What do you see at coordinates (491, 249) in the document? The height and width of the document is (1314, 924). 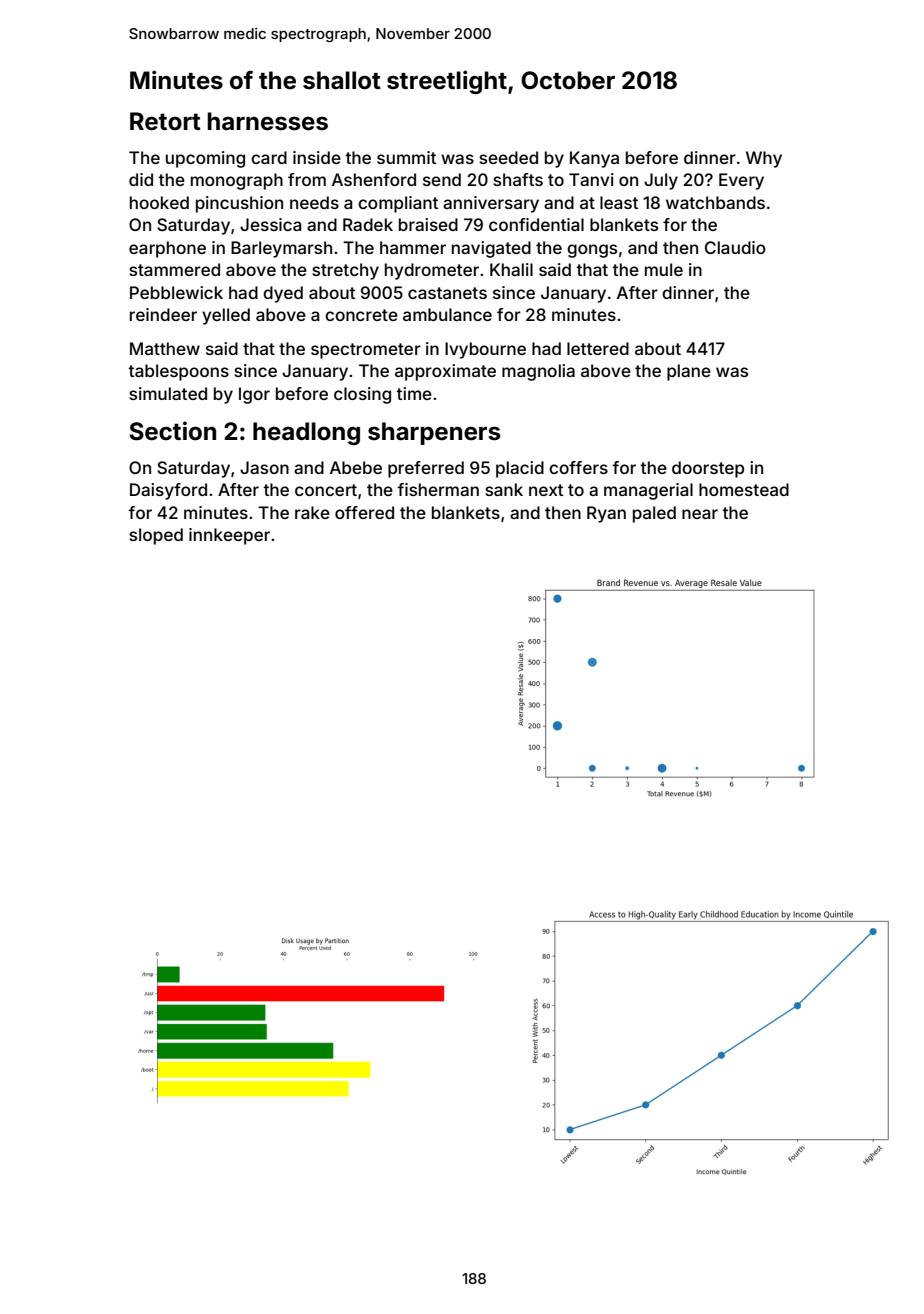 I see `navigated` at bounding box center [491, 249].
